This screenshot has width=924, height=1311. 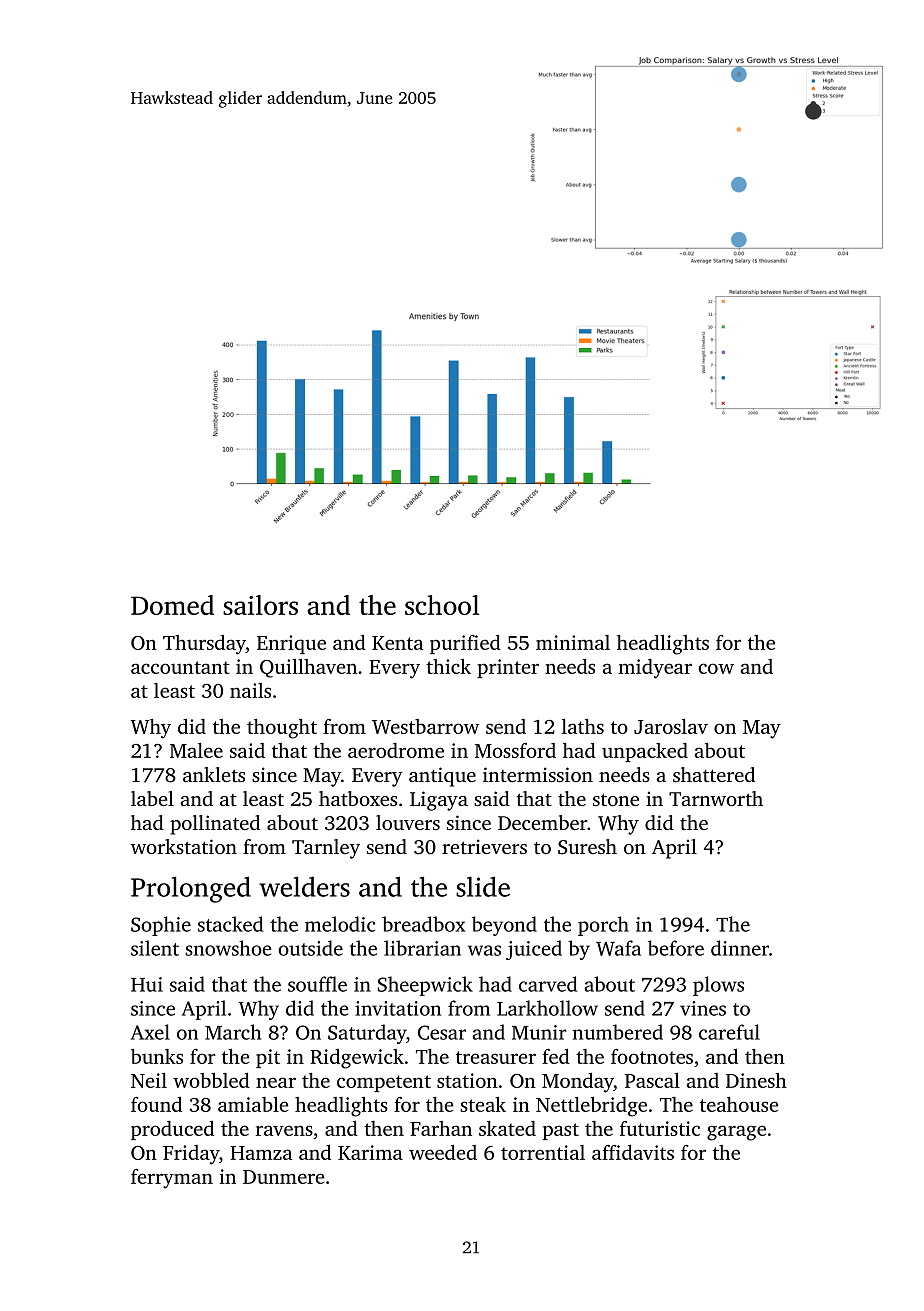 What do you see at coordinates (282, 729) in the screenshot?
I see `thought` at bounding box center [282, 729].
